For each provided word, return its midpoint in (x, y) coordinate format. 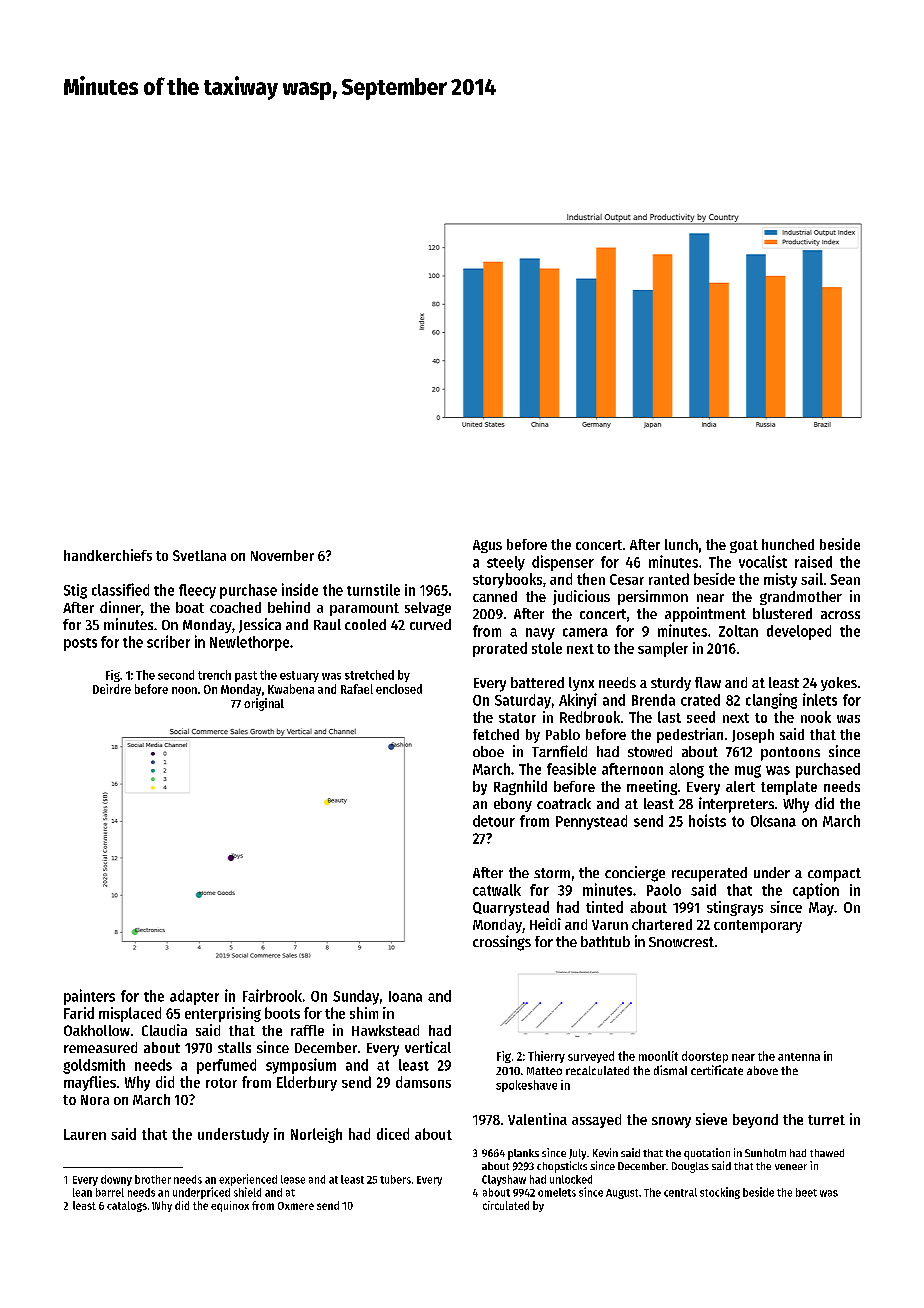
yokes (839, 684)
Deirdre (112, 689)
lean (82, 1192)
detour (494, 821)
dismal (670, 1070)
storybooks (507, 580)
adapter (194, 997)
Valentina (537, 1119)
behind (289, 607)
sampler (663, 649)
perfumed (226, 1066)
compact (834, 875)
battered (537, 682)
